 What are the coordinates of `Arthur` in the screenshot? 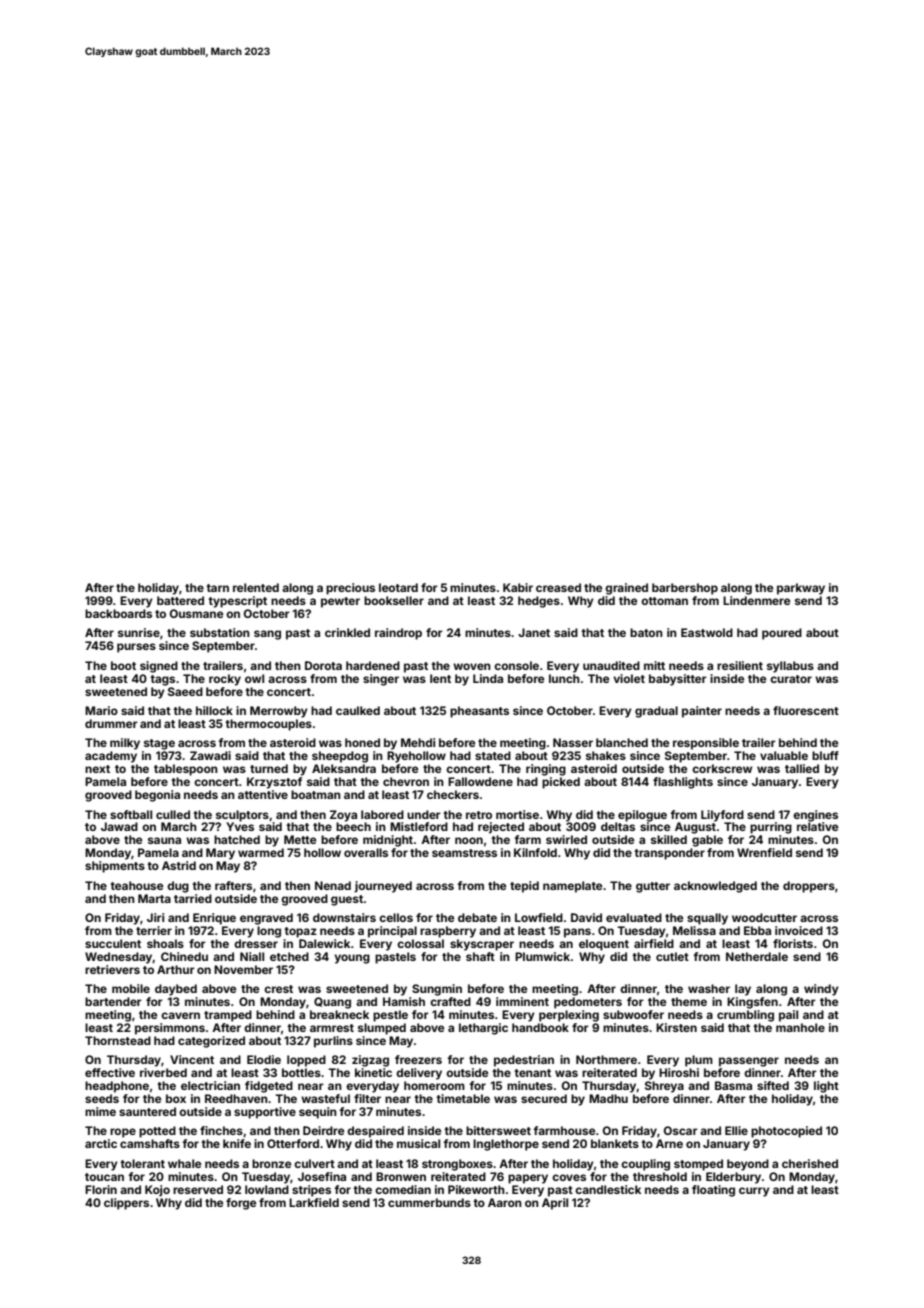 It's located at (176, 969).
